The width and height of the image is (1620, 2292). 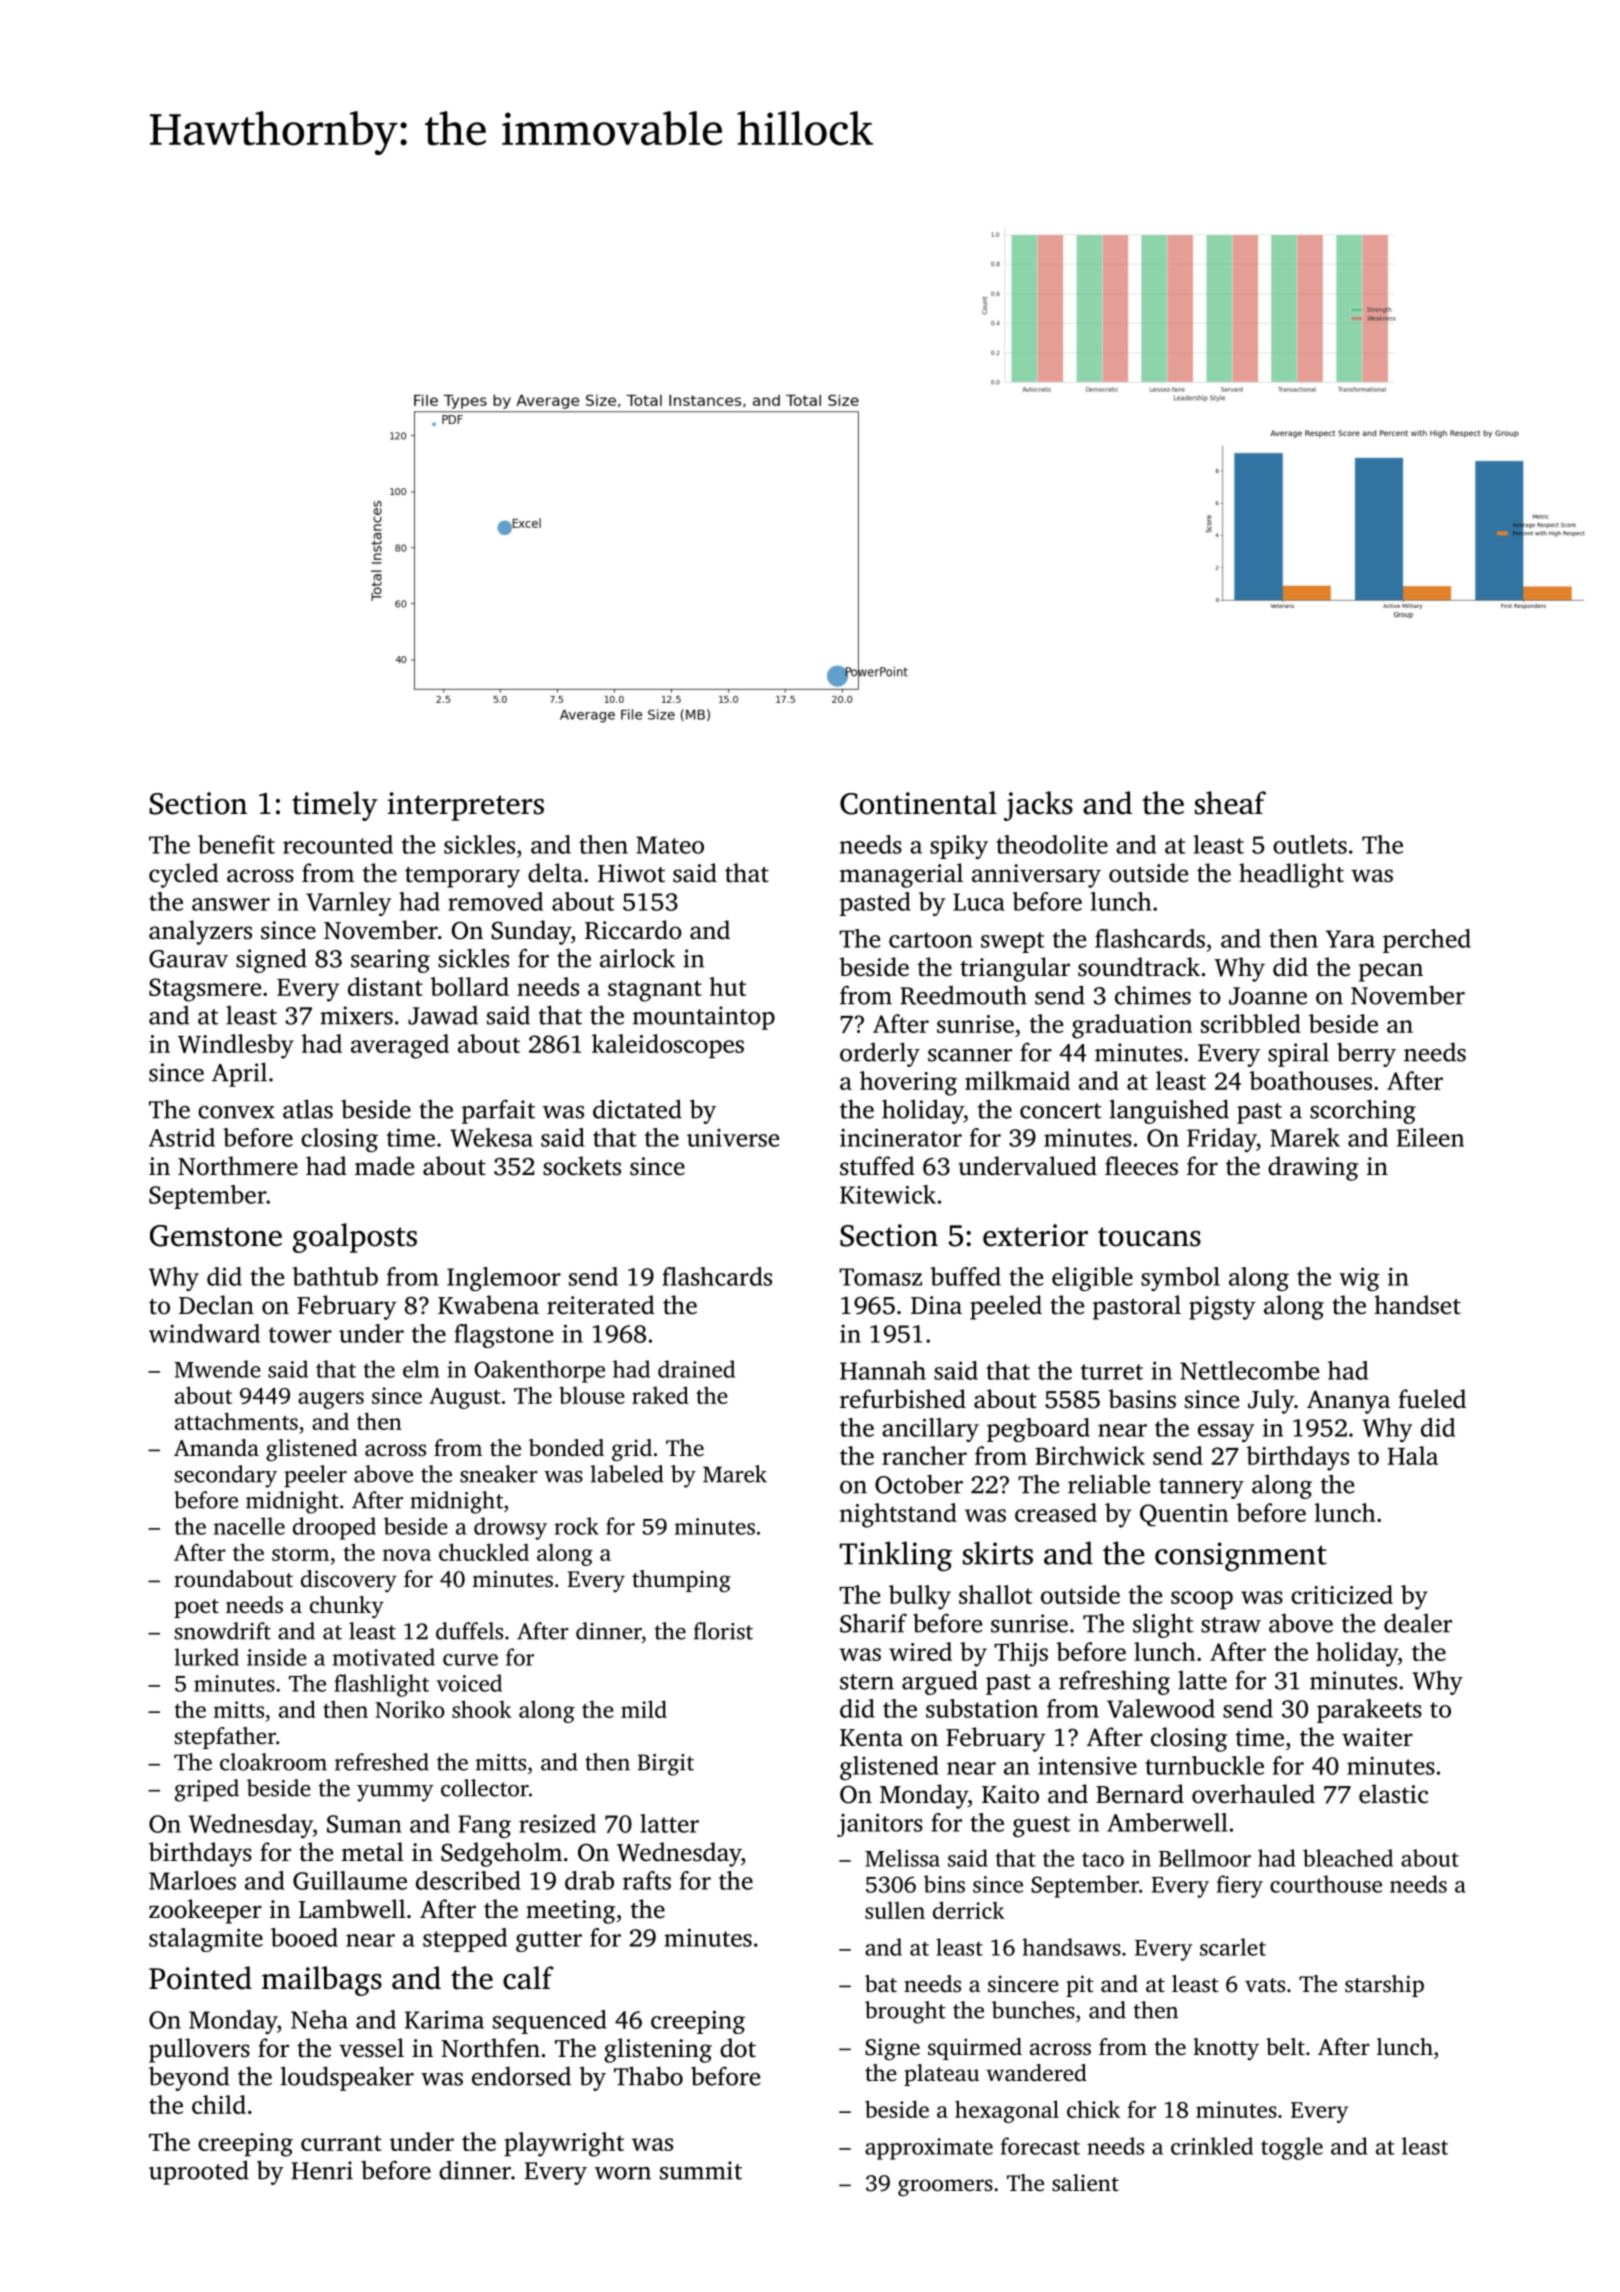 What do you see at coordinates (216, 1236) in the image?
I see `Gemstone` at bounding box center [216, 1236].
